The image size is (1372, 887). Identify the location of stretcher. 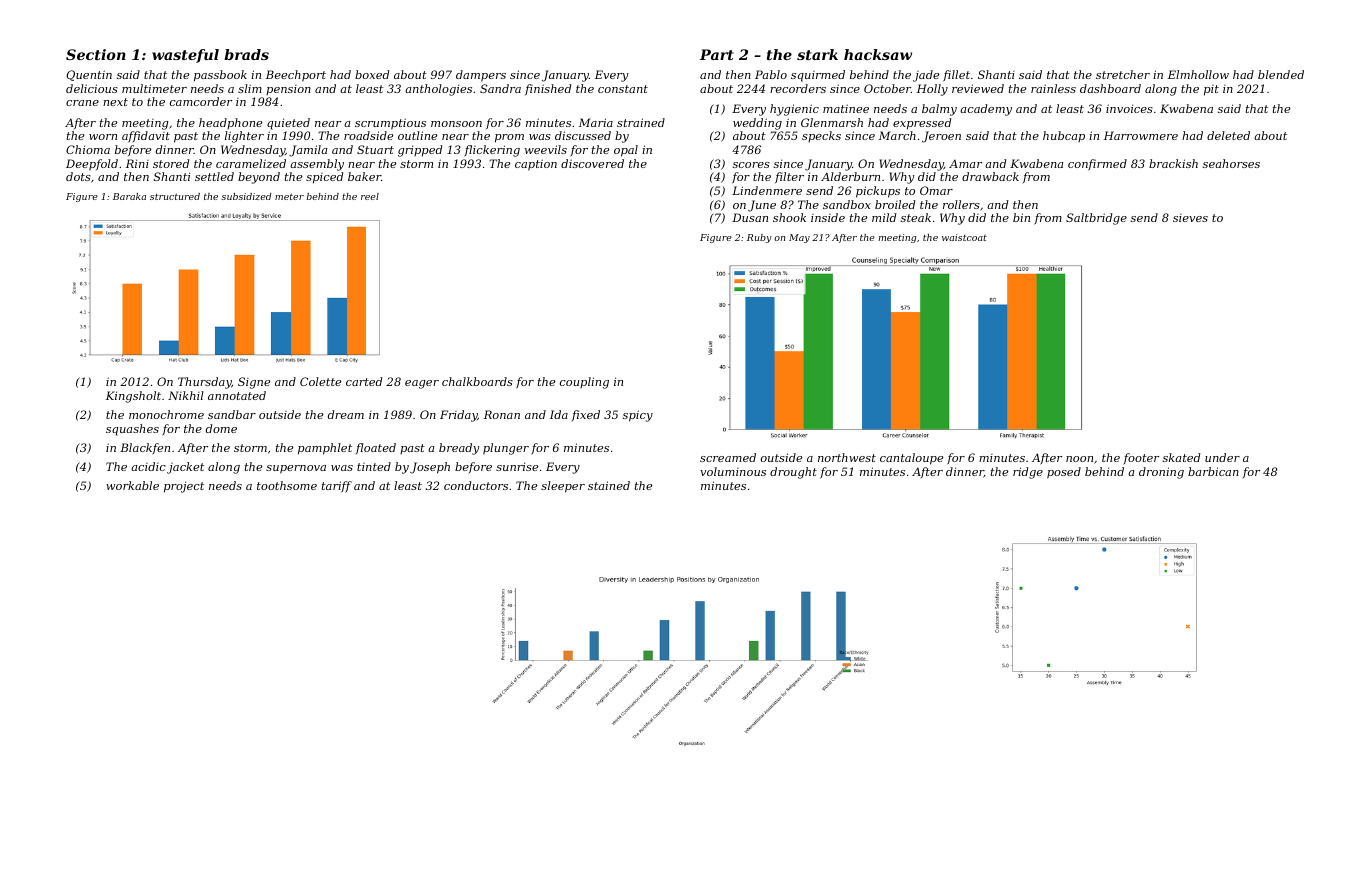
(1123, 74).
